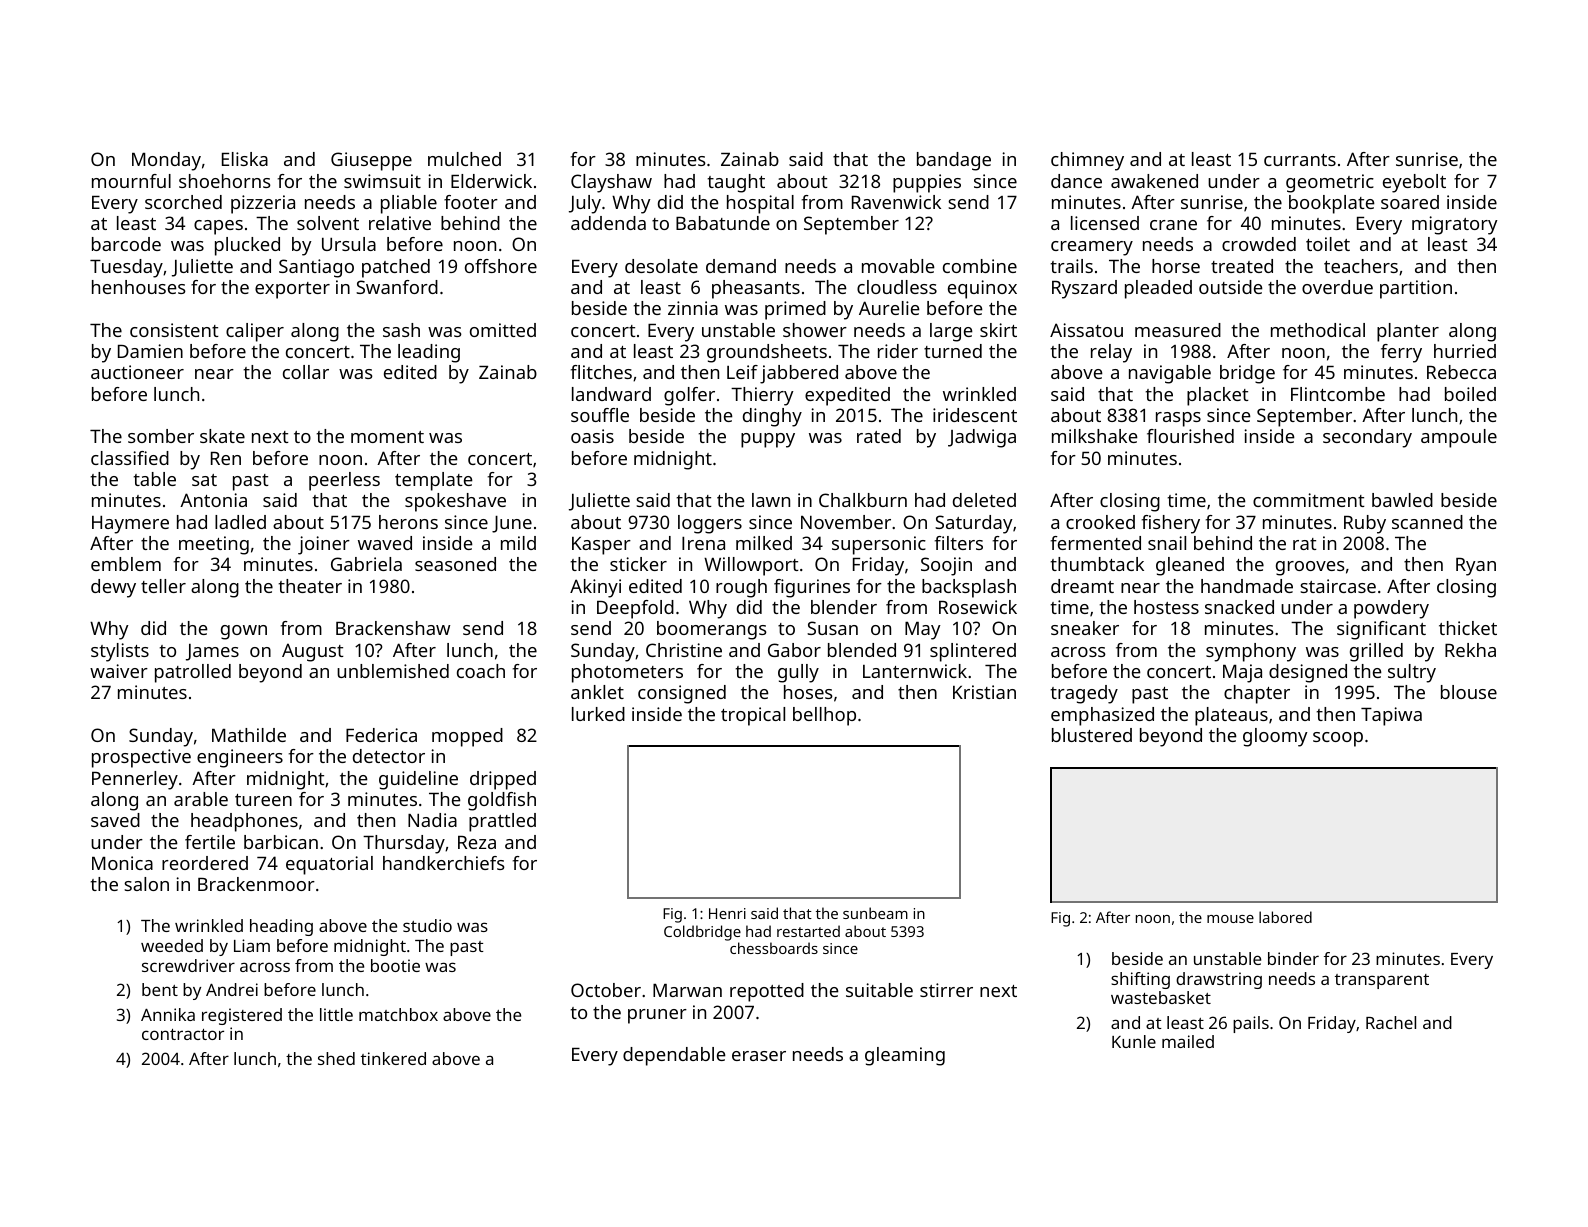 The width and height of the screenshot is (1588, 1227). What do you see at coordinates (1416, 289) in the screenshot?
I see `partition` at bounding box center [1416, 289].
